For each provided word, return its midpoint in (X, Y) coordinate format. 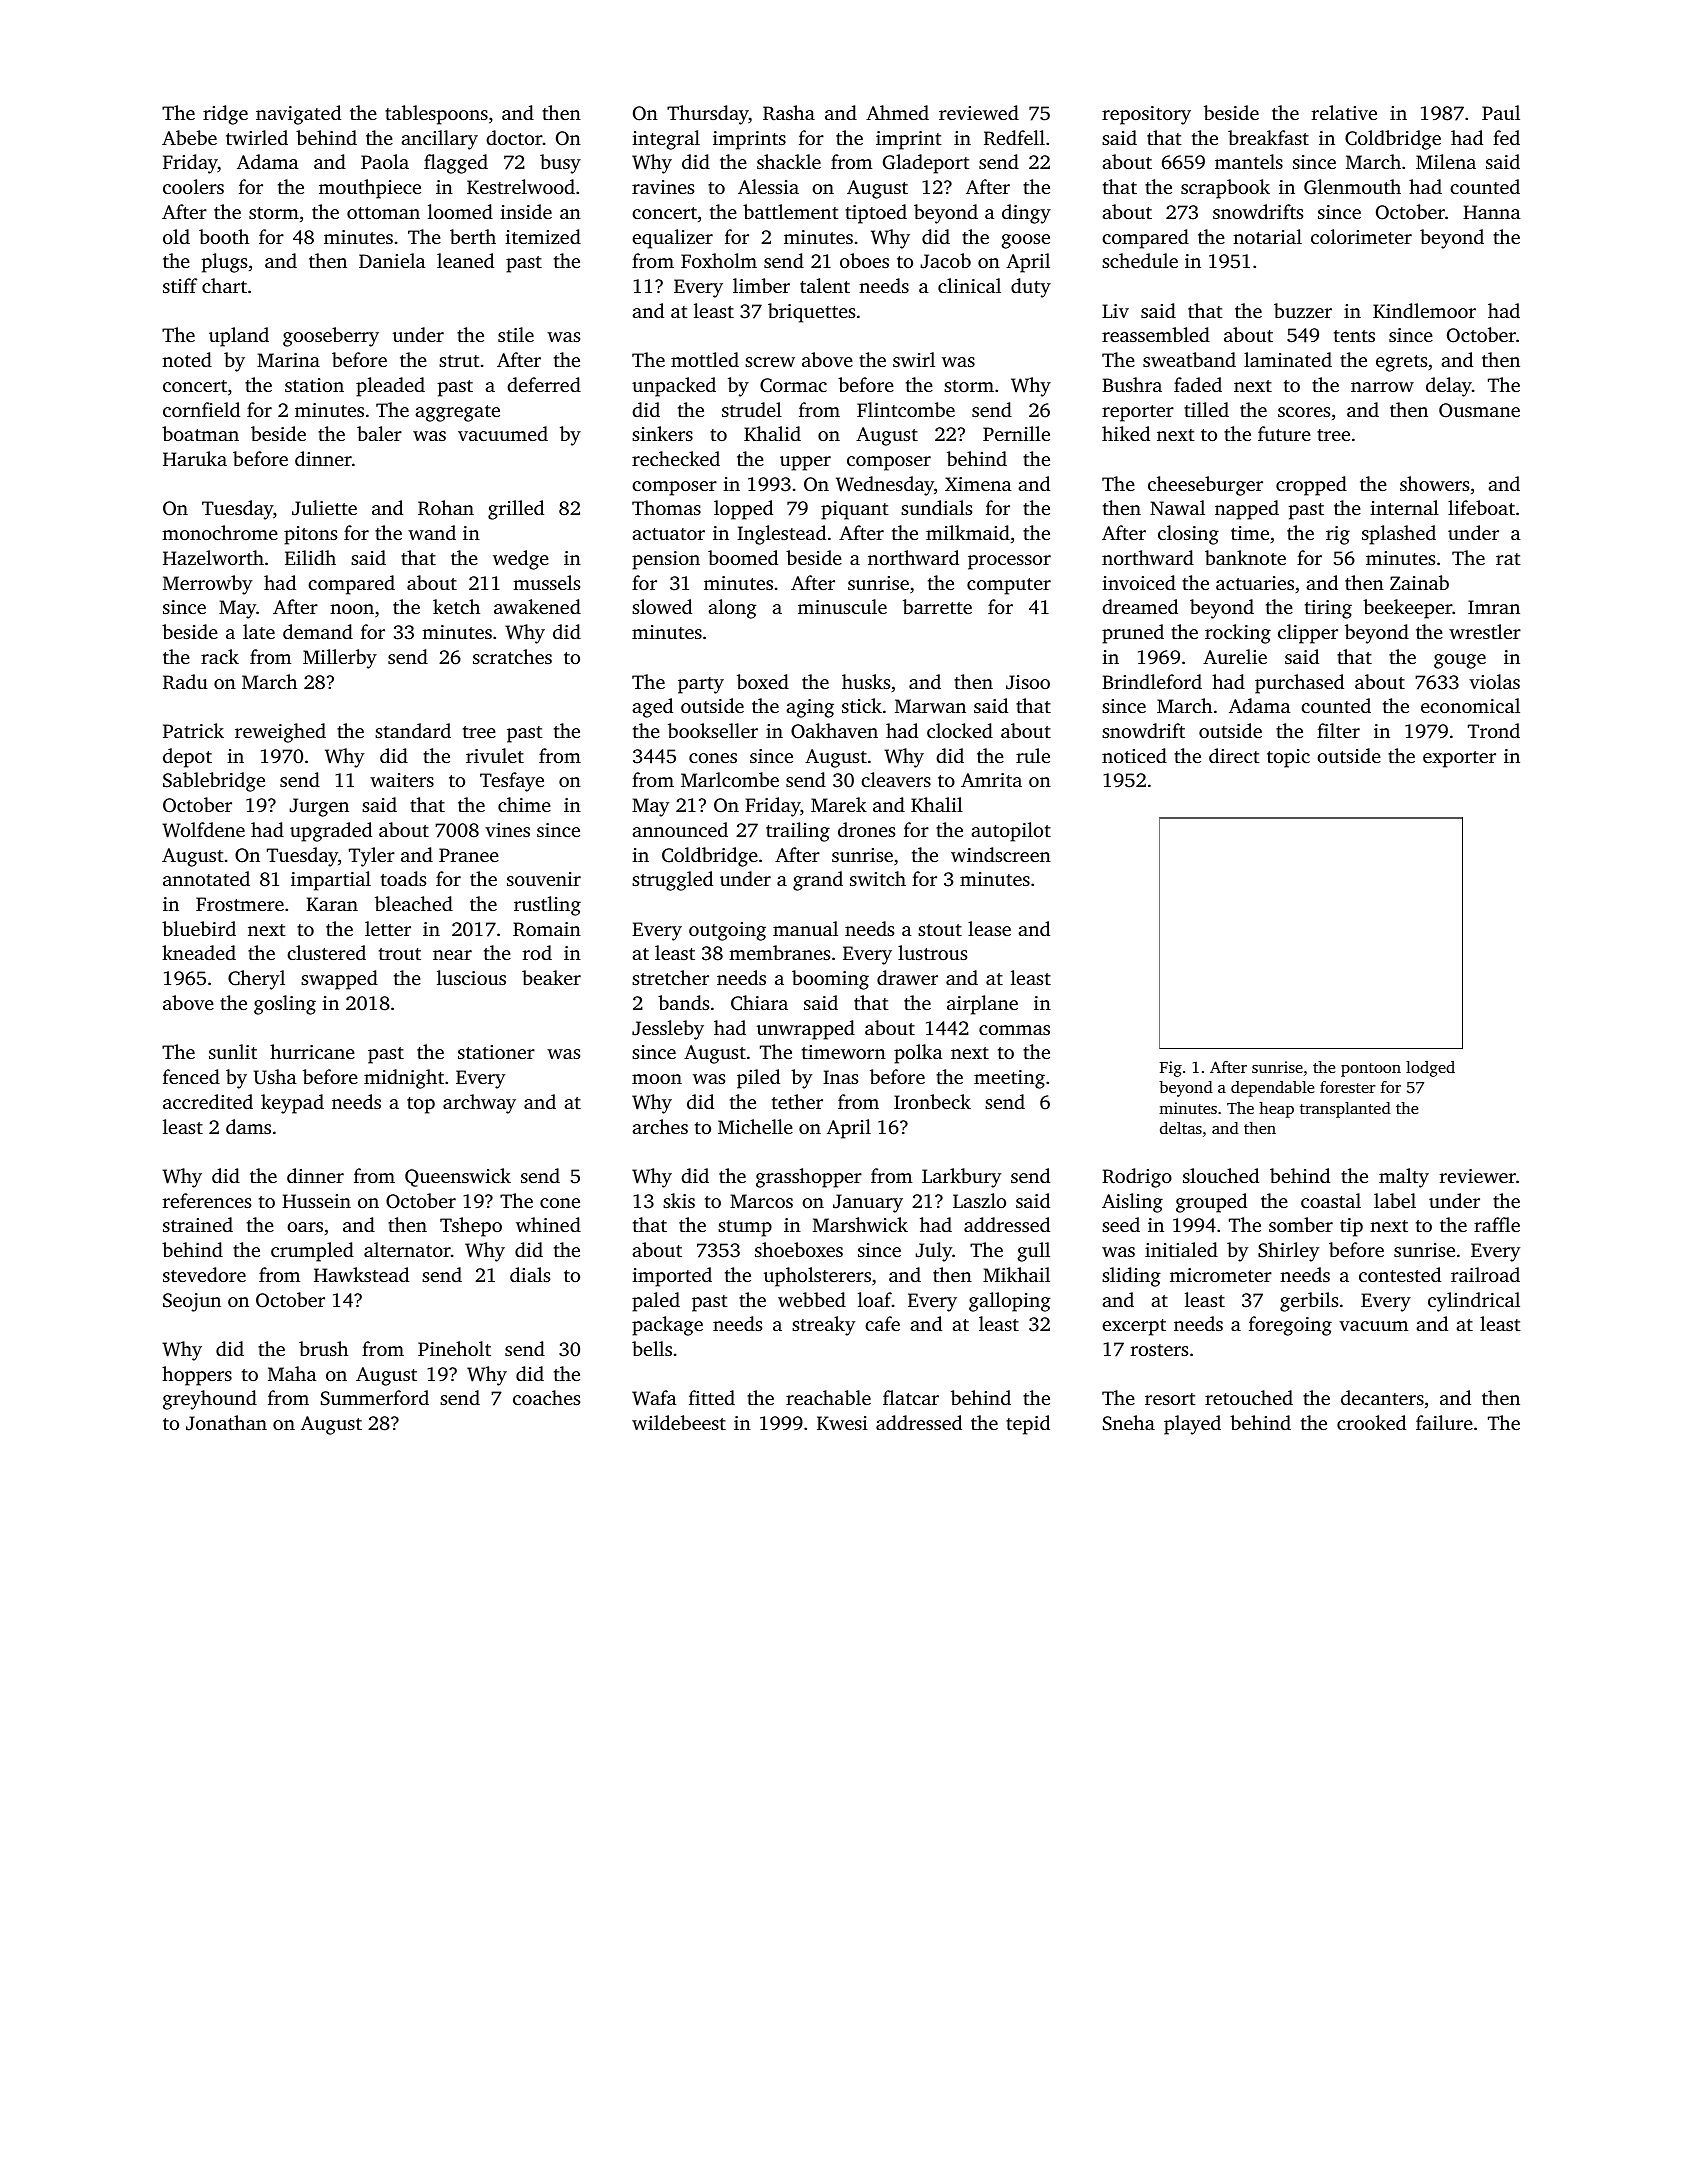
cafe (882, 1323)
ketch (456, 606)
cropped (1311, 486)
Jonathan (226, 1423)
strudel (752, 409)
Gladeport (926, 164)
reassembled (1156, 334)
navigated (298, 115)
